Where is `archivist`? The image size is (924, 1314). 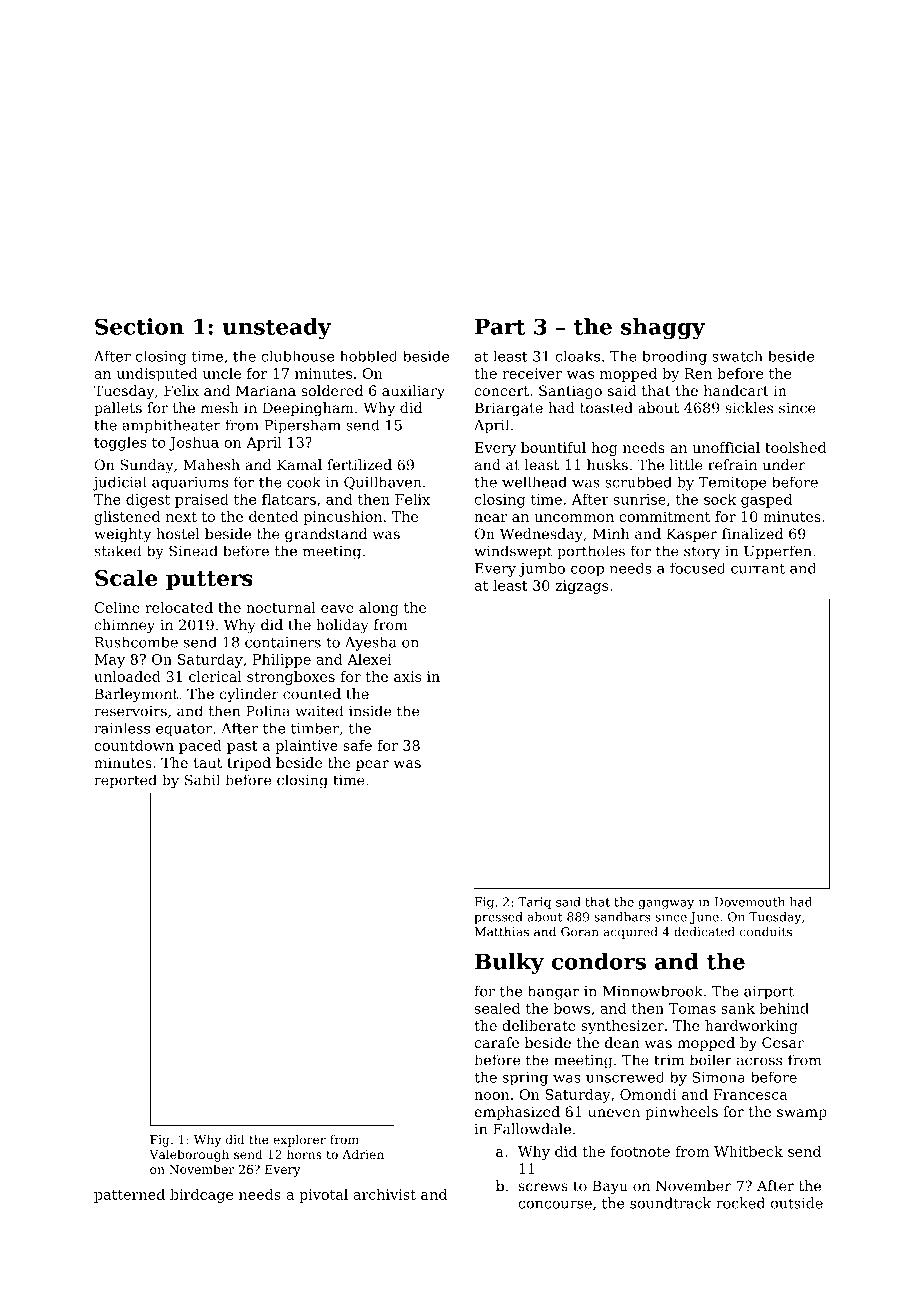 archivist is located at coordinates (384, 1194).
